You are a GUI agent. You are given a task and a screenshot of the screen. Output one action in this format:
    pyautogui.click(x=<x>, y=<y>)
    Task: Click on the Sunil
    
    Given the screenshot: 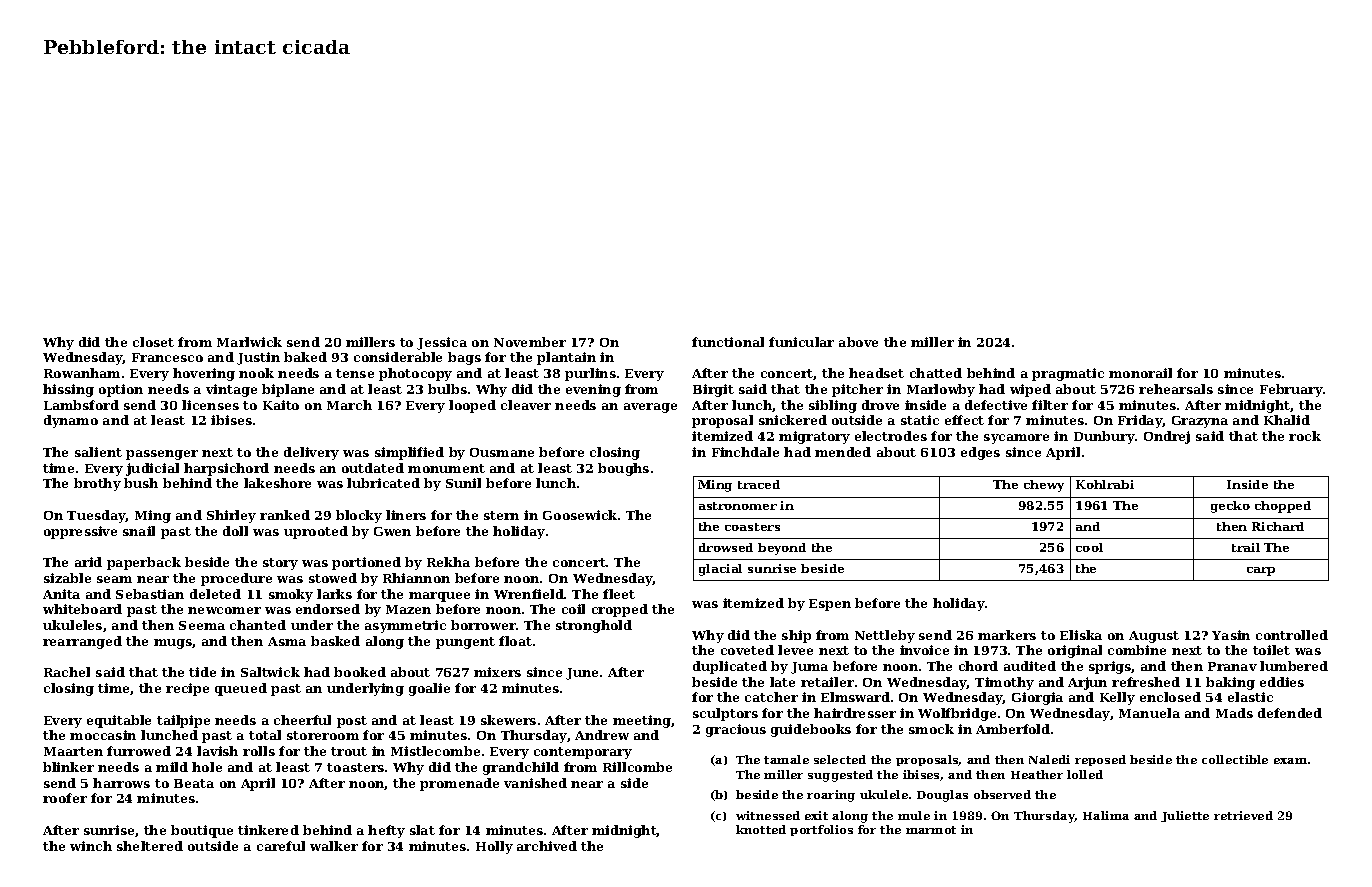 What is the action you would take?
    pyautogui.click(x=463, y=483)
